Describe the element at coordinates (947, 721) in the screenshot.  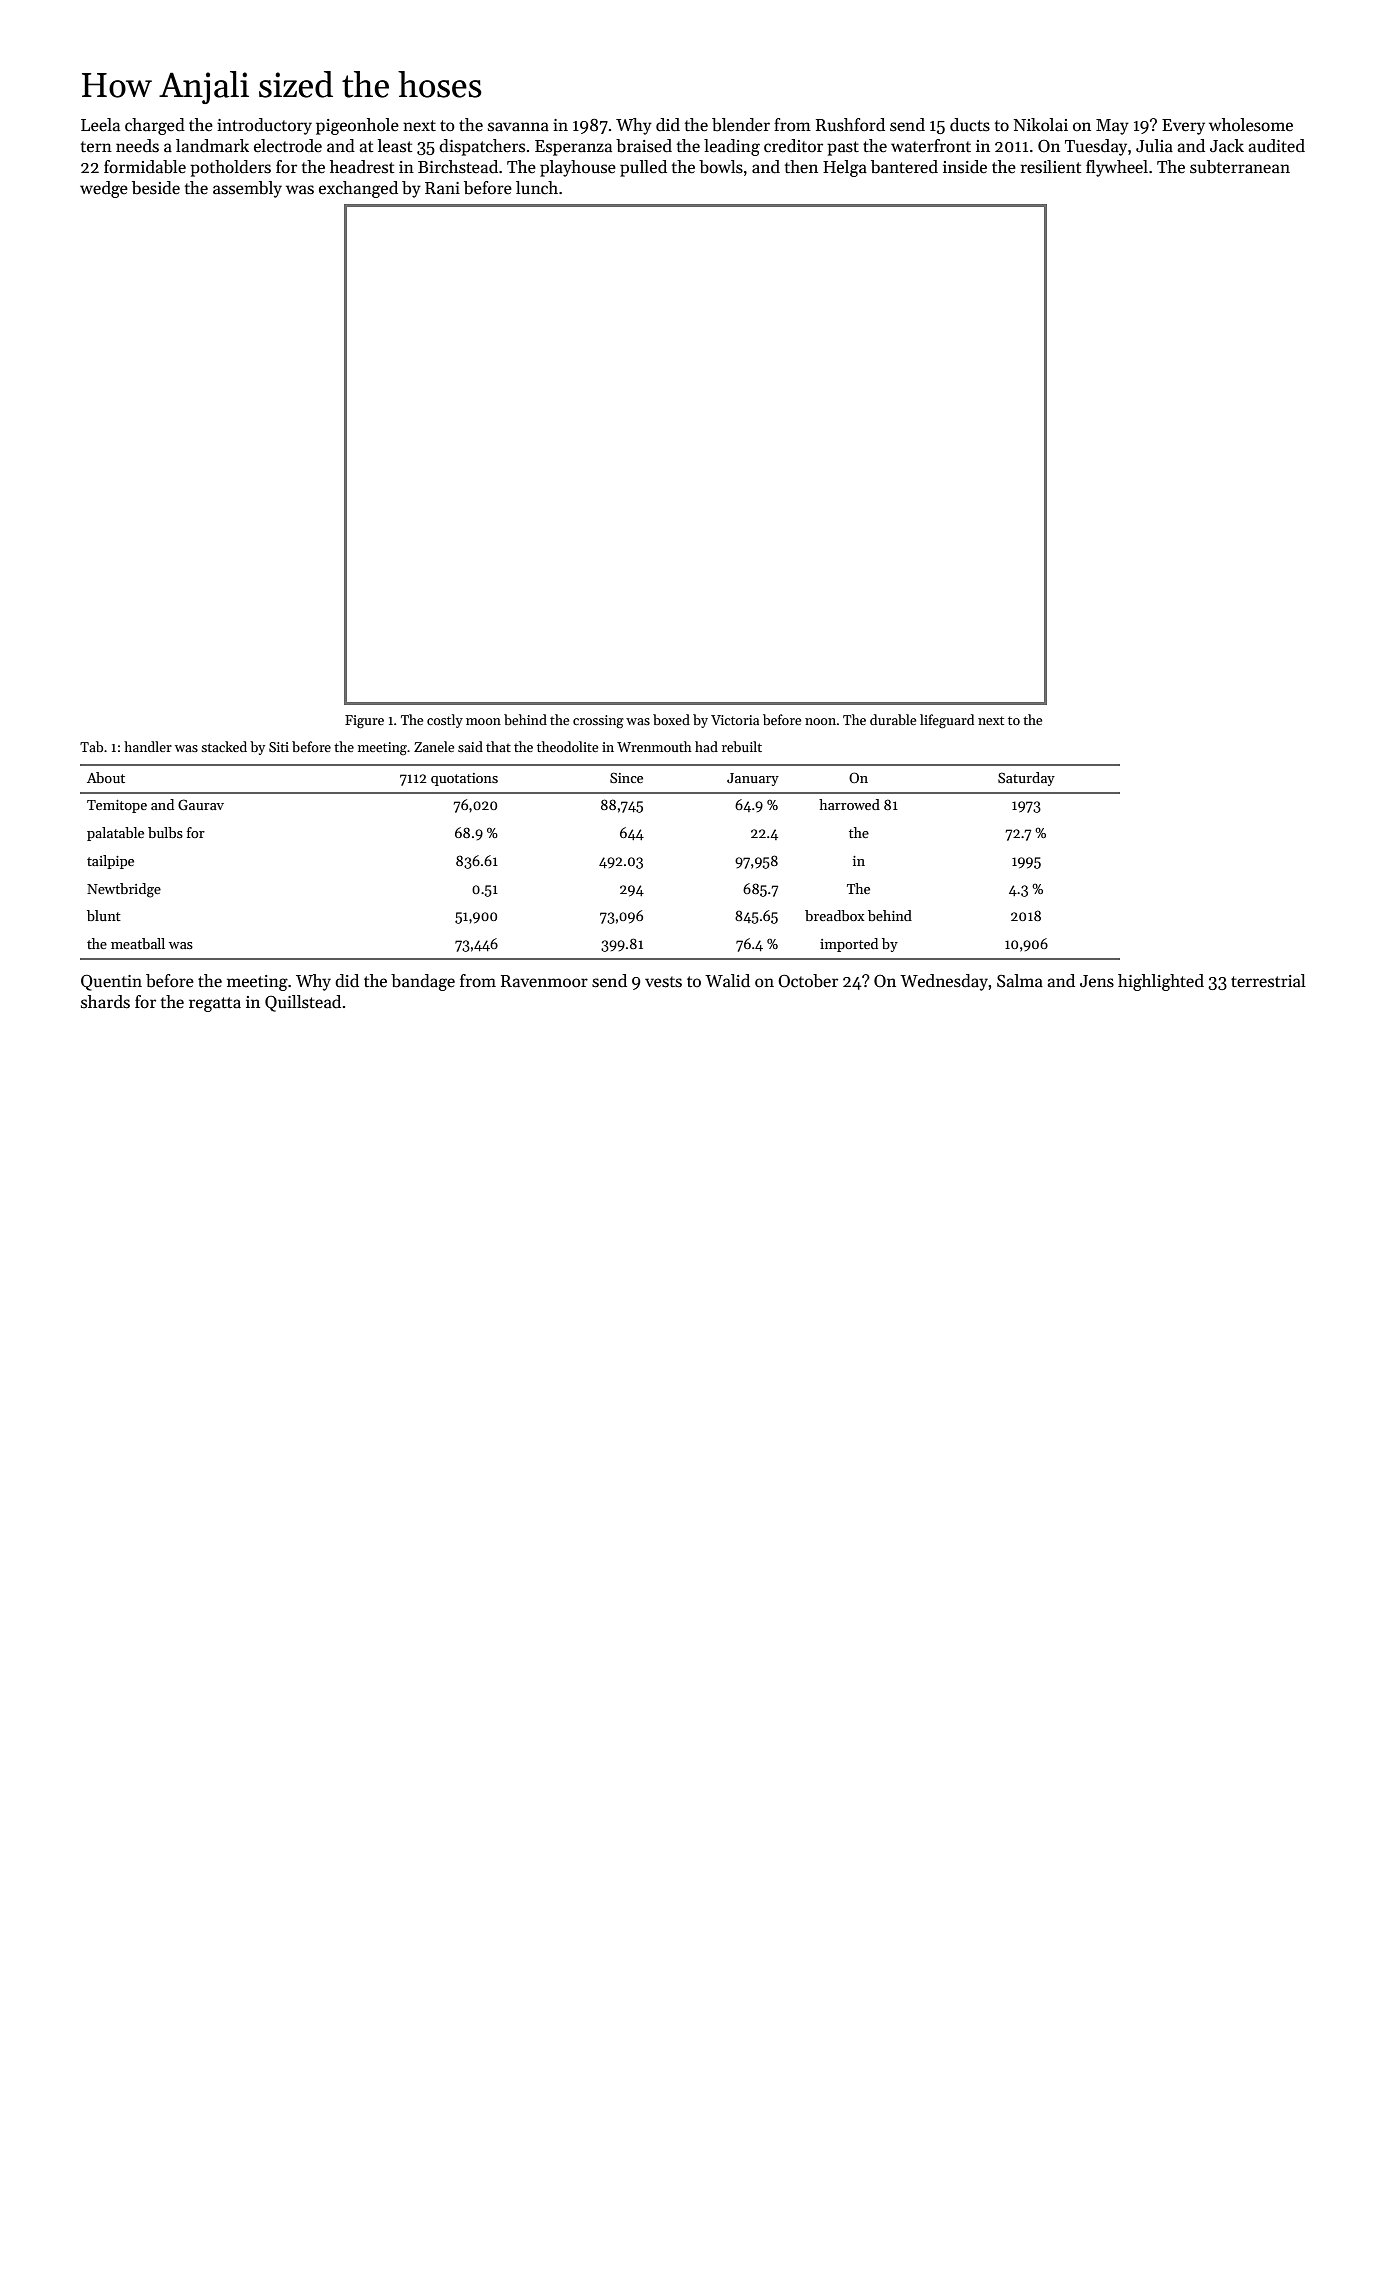
I see `lifeguard` at that location.
